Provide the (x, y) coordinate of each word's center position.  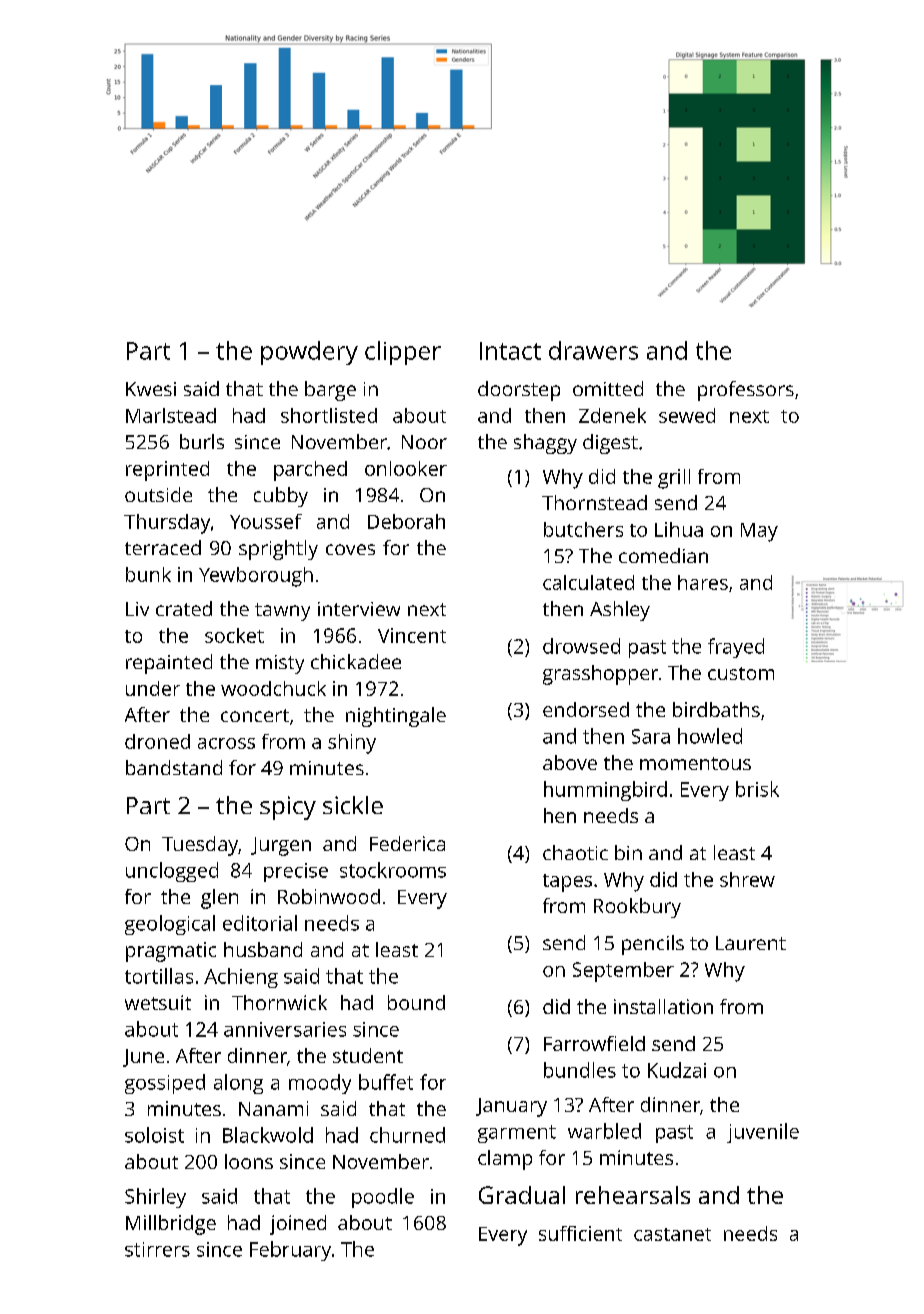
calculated (588, 582)
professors (746, 391)
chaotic (575, 852)
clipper (403, 353)
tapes (567, 883)
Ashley (620, 611)
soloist (154, 1135)
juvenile (763, 1133)
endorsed (586, 709)
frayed (736, 648)
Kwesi (151, 389)
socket (234, 635)
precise (296, 872)
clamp (505, 1160)
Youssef (266, 521)
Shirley (155, 1198)
